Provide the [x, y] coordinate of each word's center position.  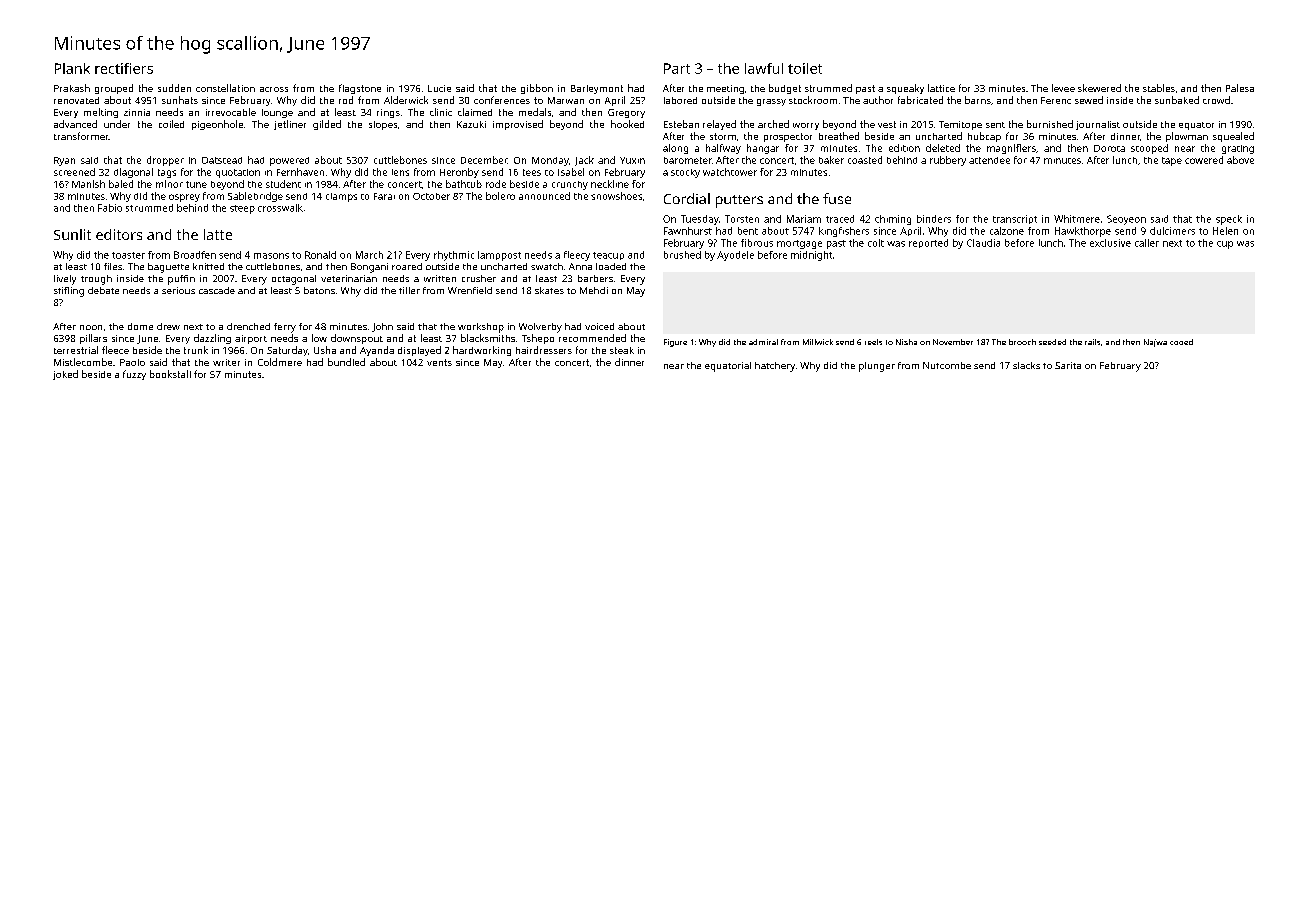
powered [289, 161]
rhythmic [454, 256]
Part [677, 68]
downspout [357, 339]
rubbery [948, 161]
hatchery [775, 367]
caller [1147, 243]
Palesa [1240, 88]
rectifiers [124, 68]
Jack [584, 161]
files [113, 266]
